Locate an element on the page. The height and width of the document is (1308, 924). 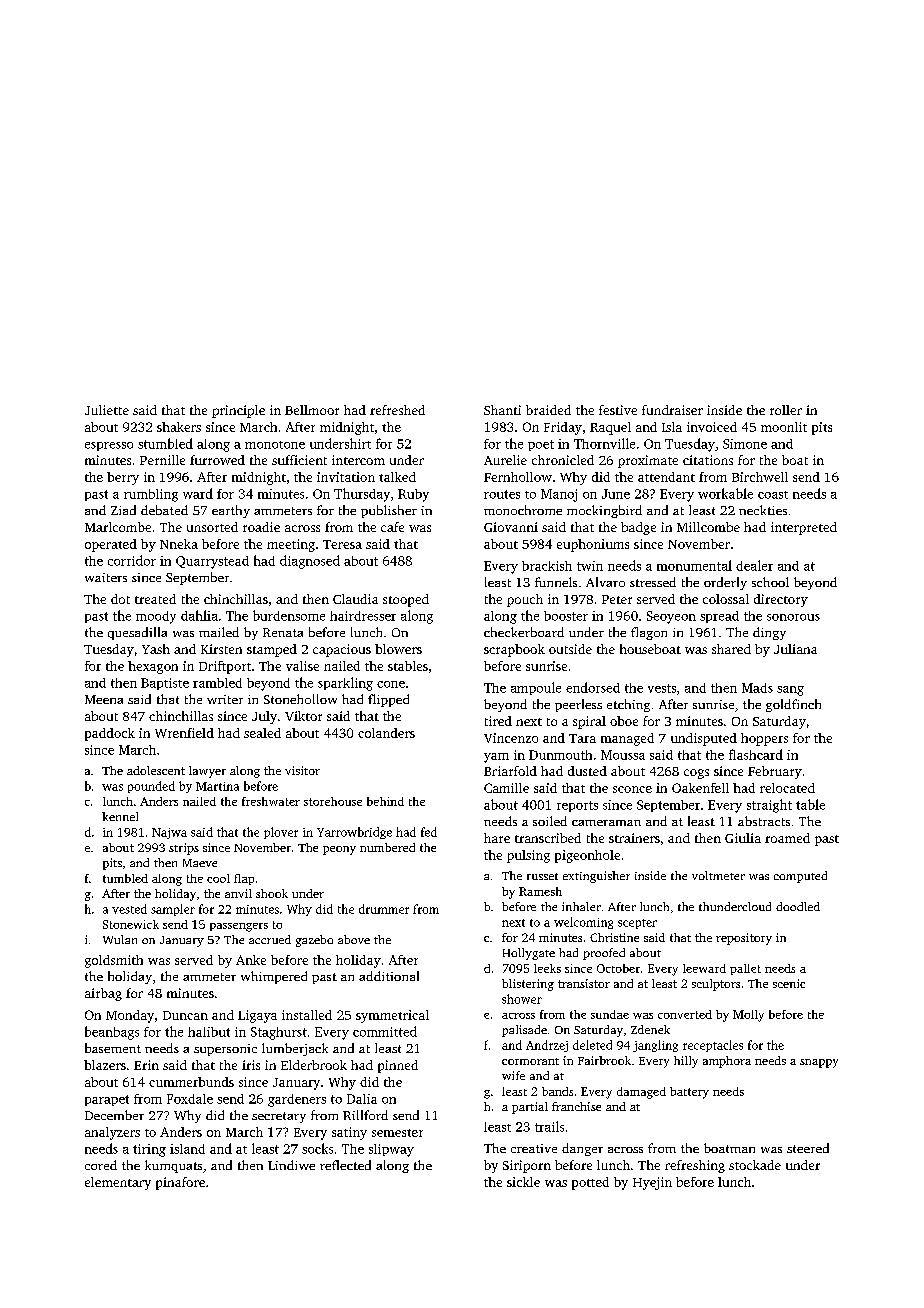
repository is located at coordinates (744, 939).
